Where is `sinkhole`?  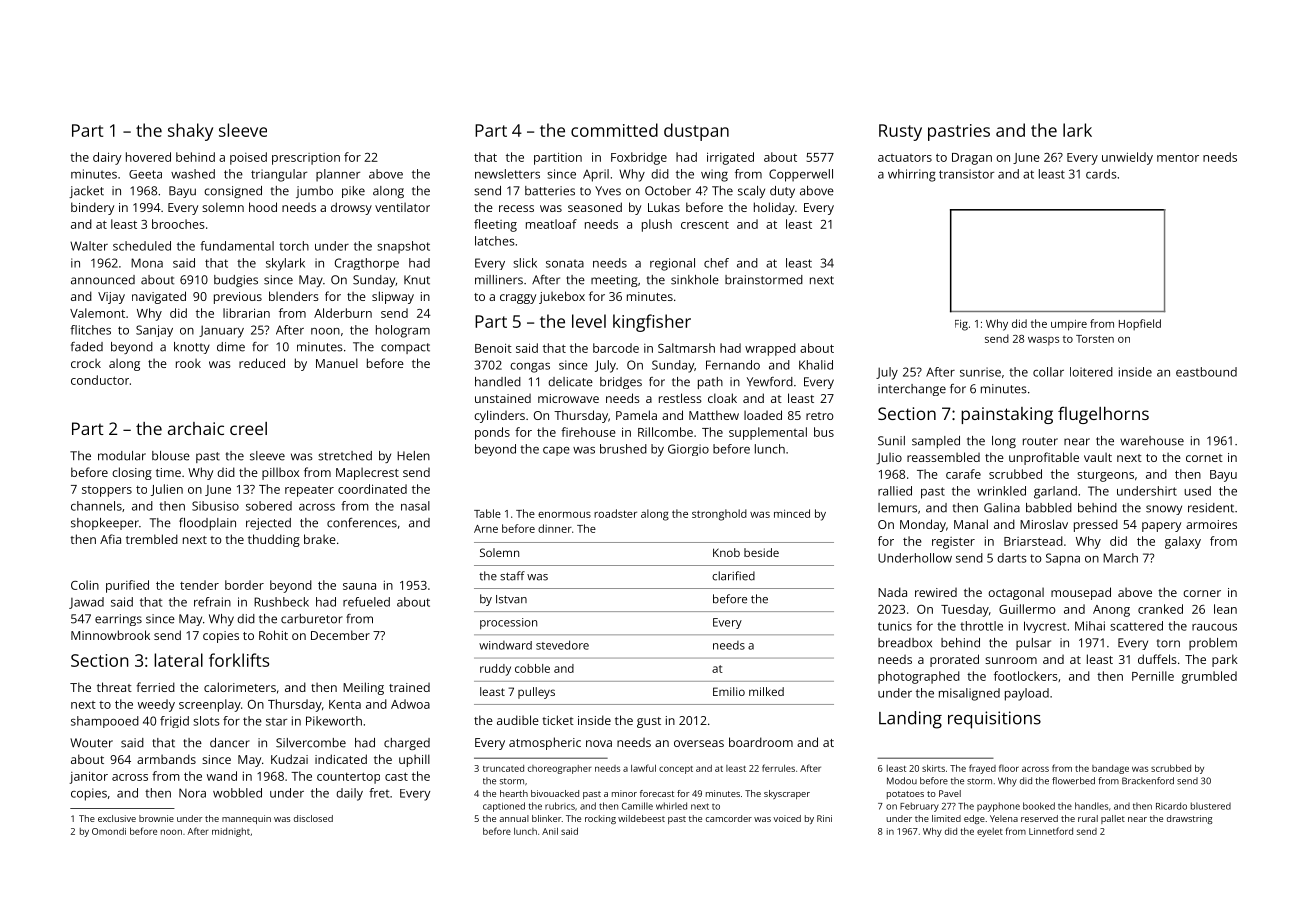 sinkhole is located at coordinates (695, 280).
